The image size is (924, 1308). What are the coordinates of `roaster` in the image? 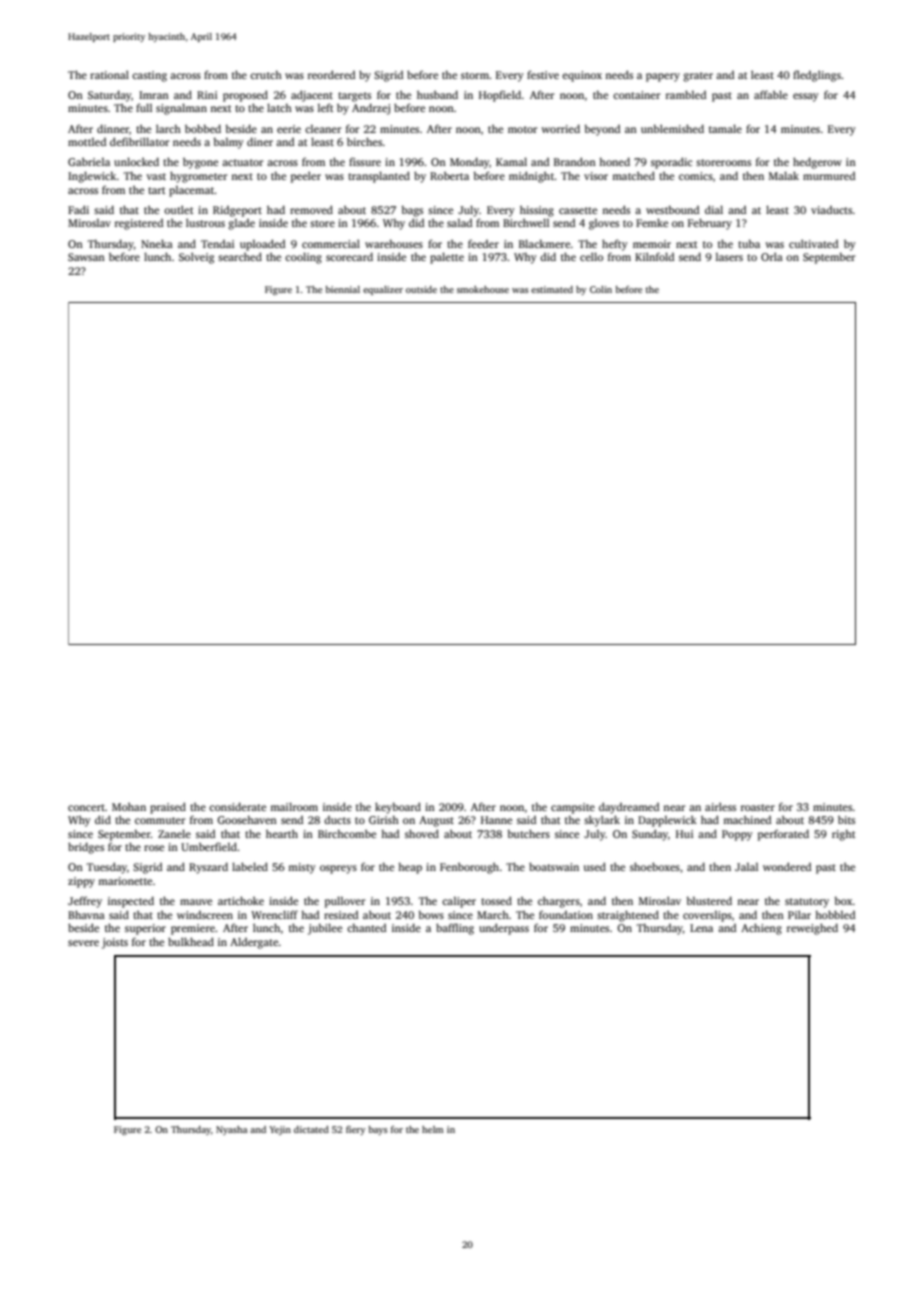 It's located at (758, 807).
